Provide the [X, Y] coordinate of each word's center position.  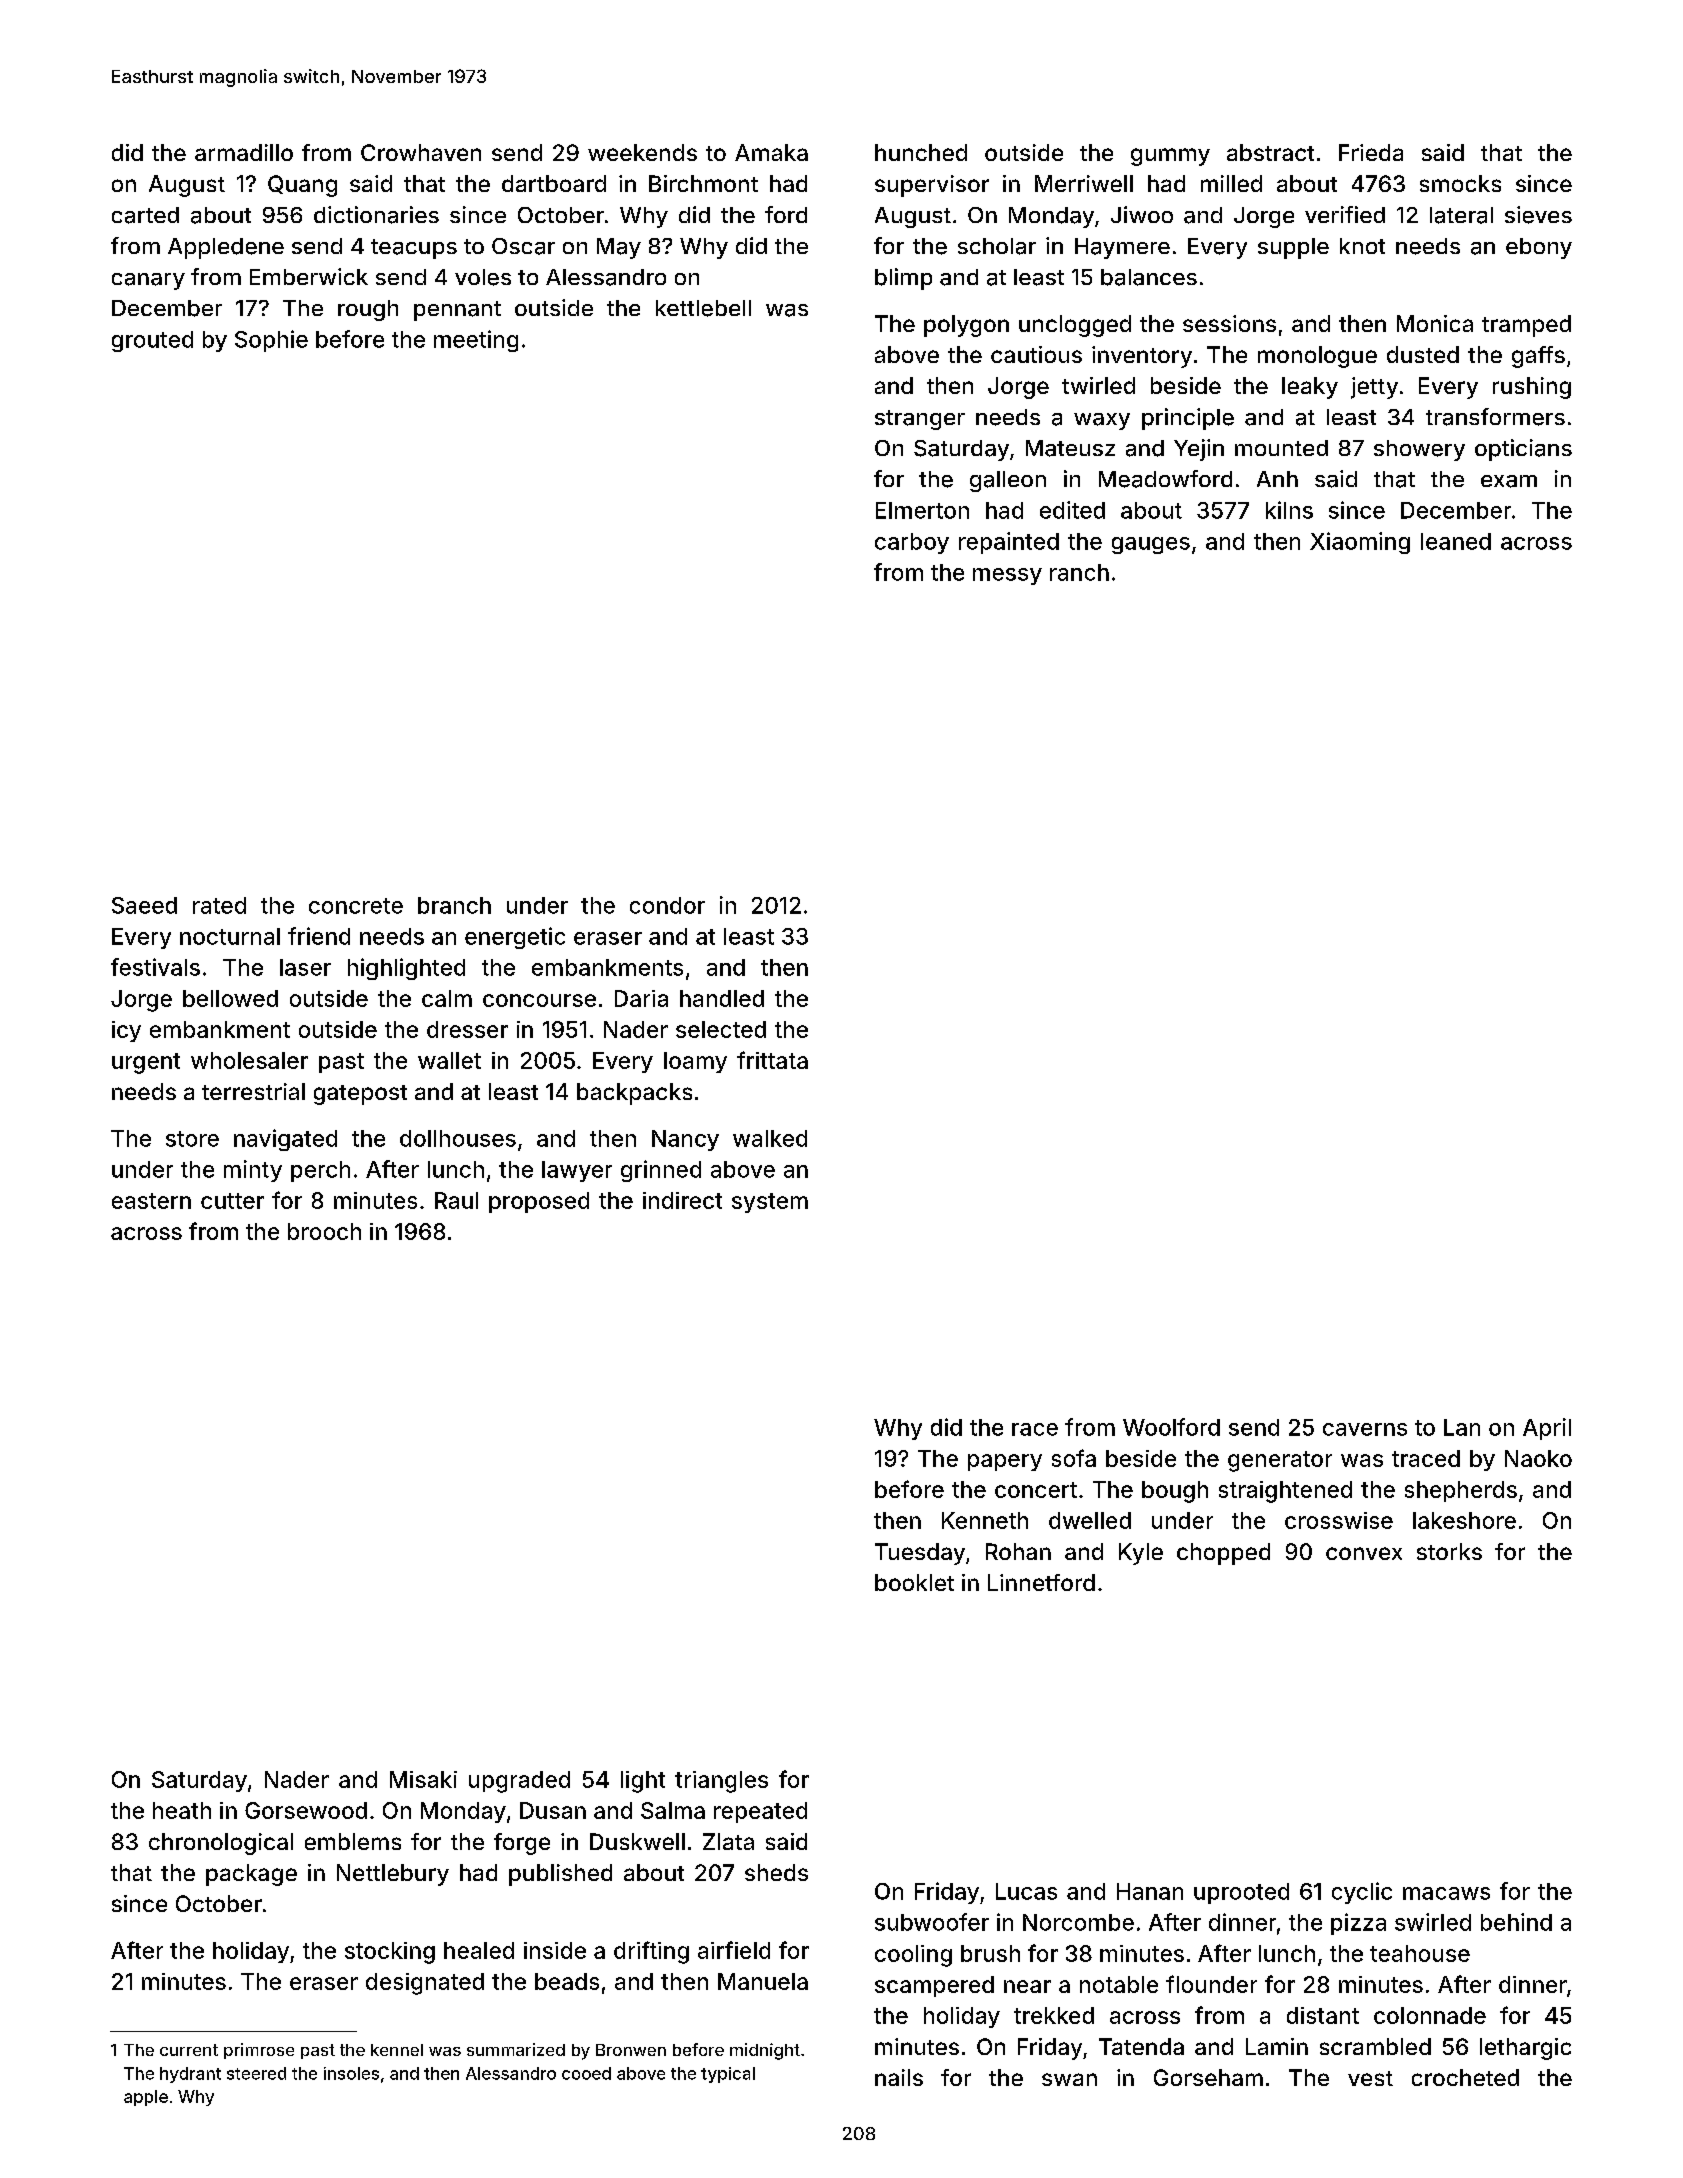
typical [728, 2075]
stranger [920, 420]
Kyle [1141, 1554]
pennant [457, 311]
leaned [1456, 541]
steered [256, 2073]
